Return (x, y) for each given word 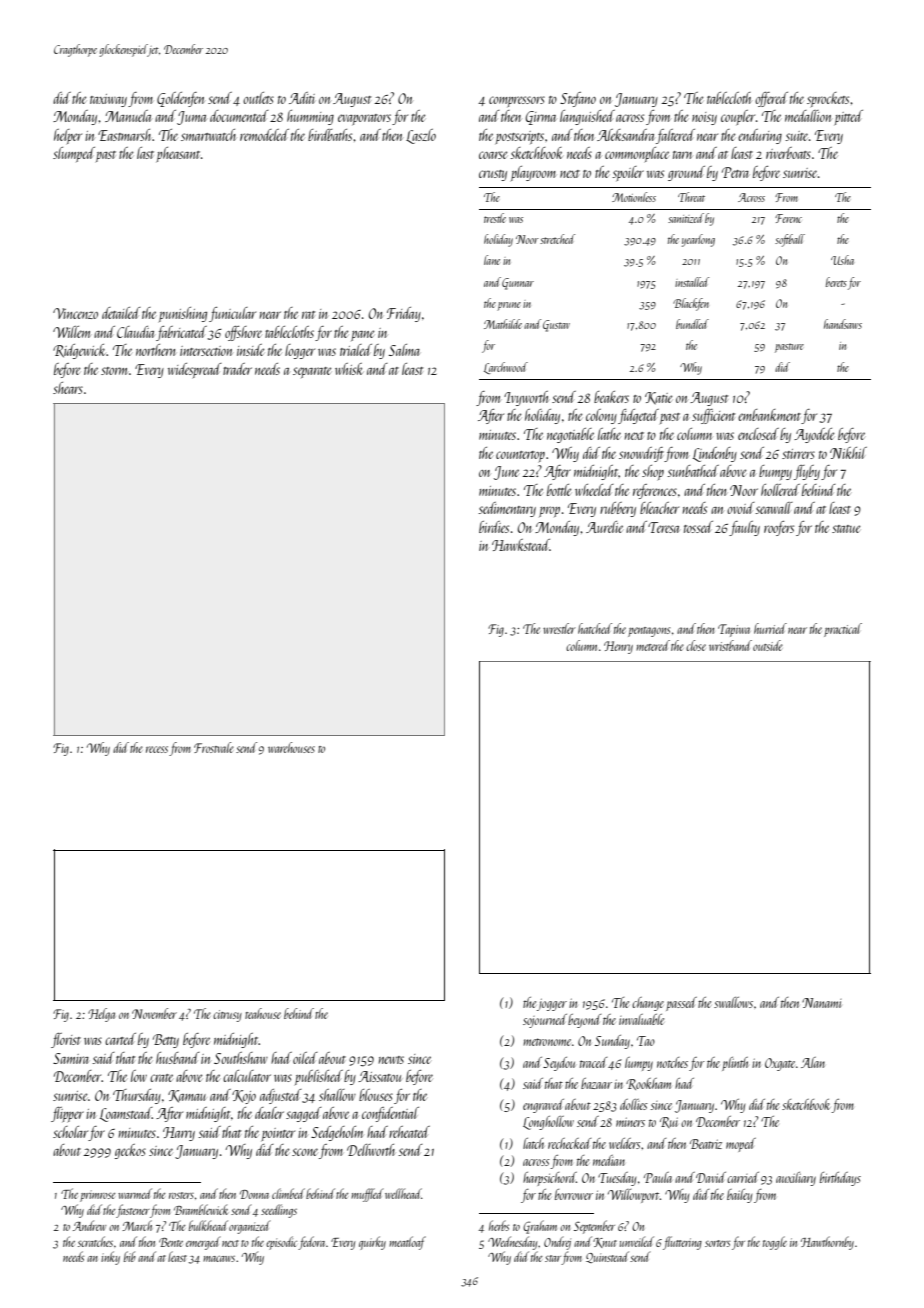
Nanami (821, 1003)
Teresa (663, 527)
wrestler (559, 628)
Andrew (89, 1225)
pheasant (178, 154)
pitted (849, 117)
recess (157, 749)
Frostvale (214, 747)
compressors (517, 101)
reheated (409, 1132)
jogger (552, 1005)
